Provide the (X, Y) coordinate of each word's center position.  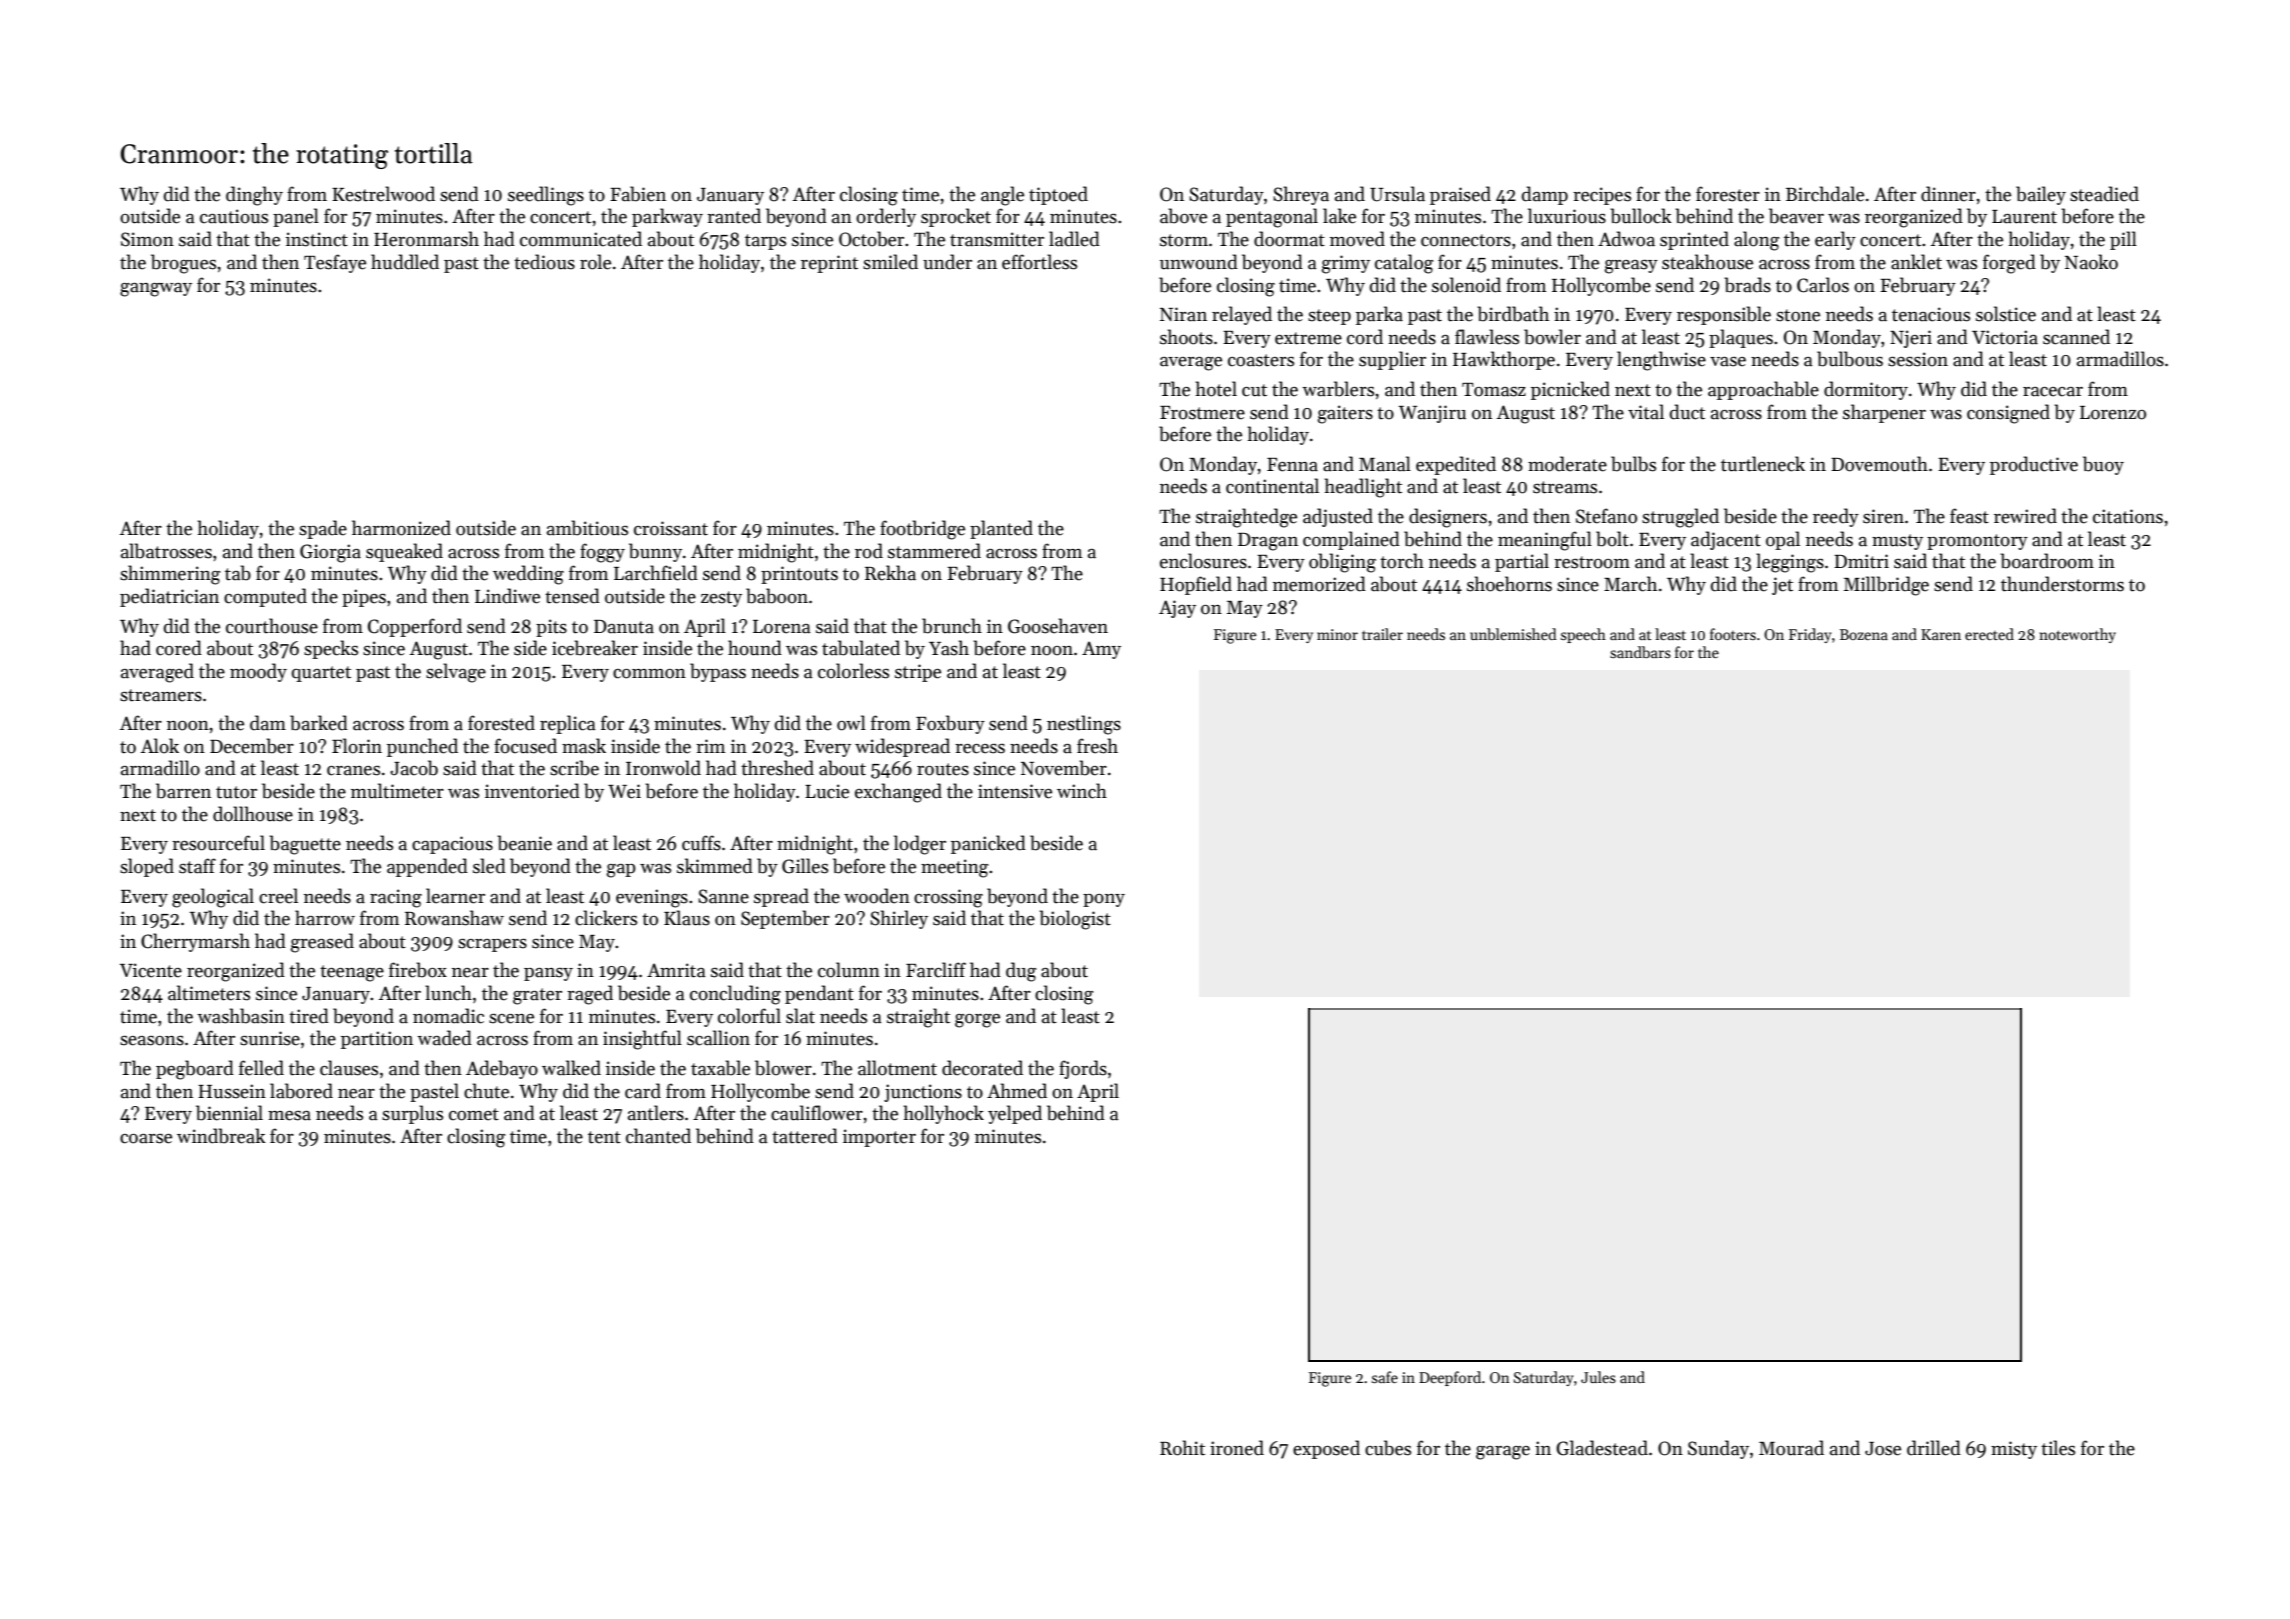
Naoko (2091, 262)
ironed (1237, 1448)
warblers (1338, 389)
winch (1082, 791)
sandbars (1640, 652)
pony (1104, 900)
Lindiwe (507, 596)
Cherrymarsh (195, 942)
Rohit (1182, 1448)
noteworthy (2077, 635)
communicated (581, 239)
